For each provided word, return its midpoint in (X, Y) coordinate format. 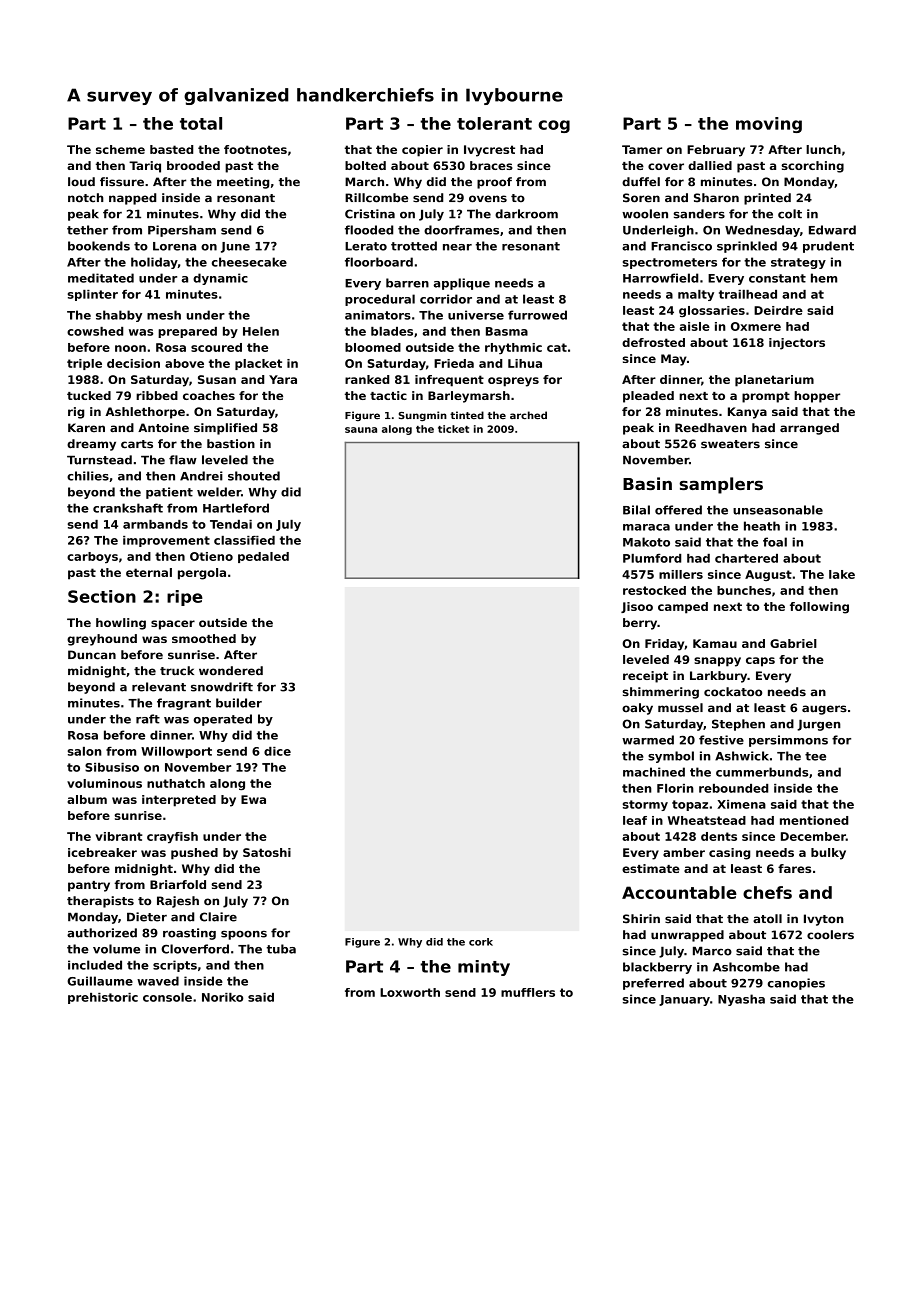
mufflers (528, 992)
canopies (796, 984)
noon (130, 348)
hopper (817, 397)
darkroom (526, 214)
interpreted (179, 801)
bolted (365, 165)
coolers (830, 935)
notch (86, 198)
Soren (641, 198)
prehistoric (103, 998)
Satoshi (267, 852)
